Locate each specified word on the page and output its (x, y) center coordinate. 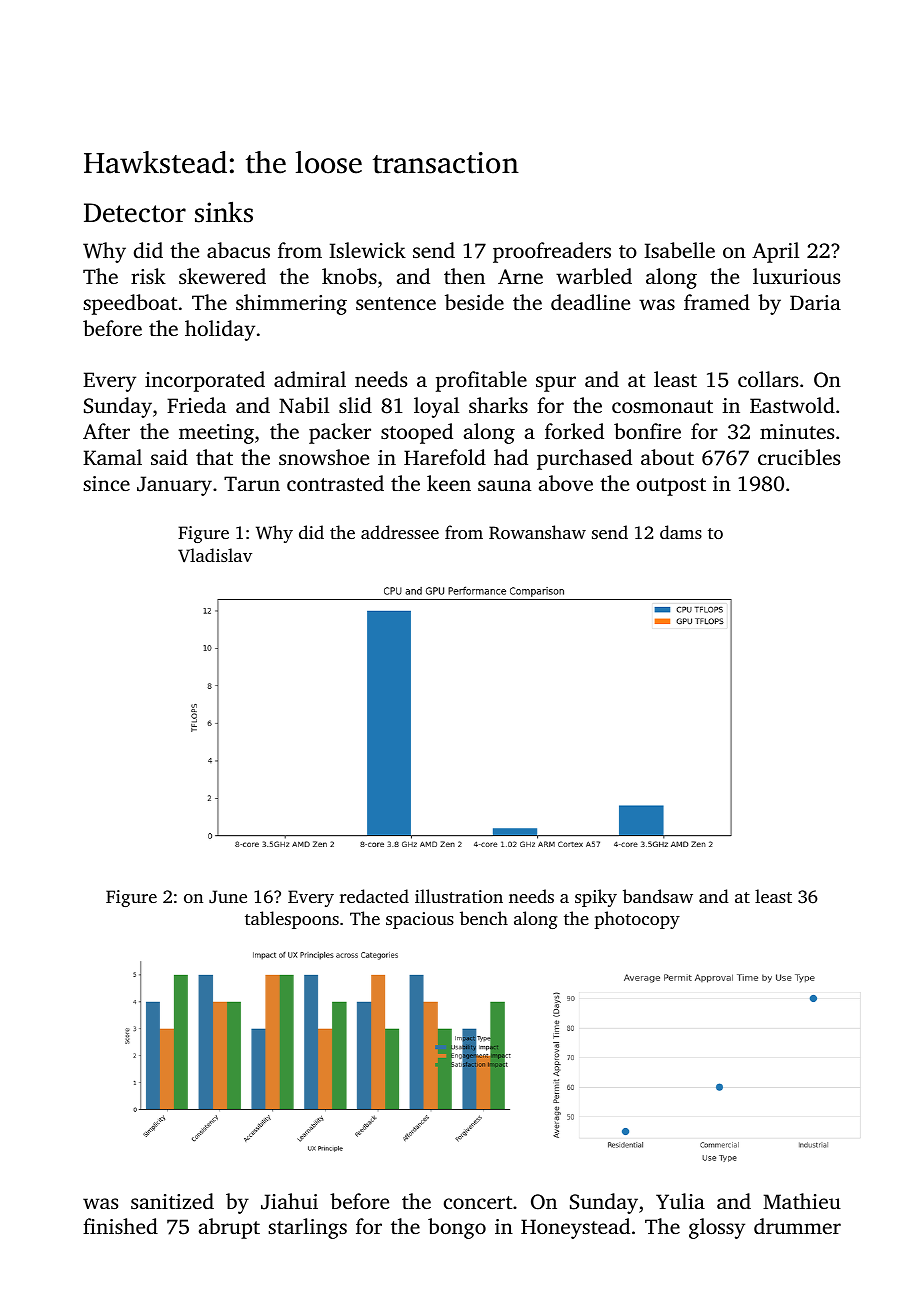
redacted (374, 896)
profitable (481, 381)
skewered (222, 276)
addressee (400, 532)
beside (474, 302)
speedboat (130, 304)
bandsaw (658, 896)
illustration (459, 896)
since (106, 483)
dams (681, 532)
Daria (815, 302)
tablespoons (292, 920)
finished (120, 1226)
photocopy (637, 920)
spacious (420, 920)
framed (717, 302)
